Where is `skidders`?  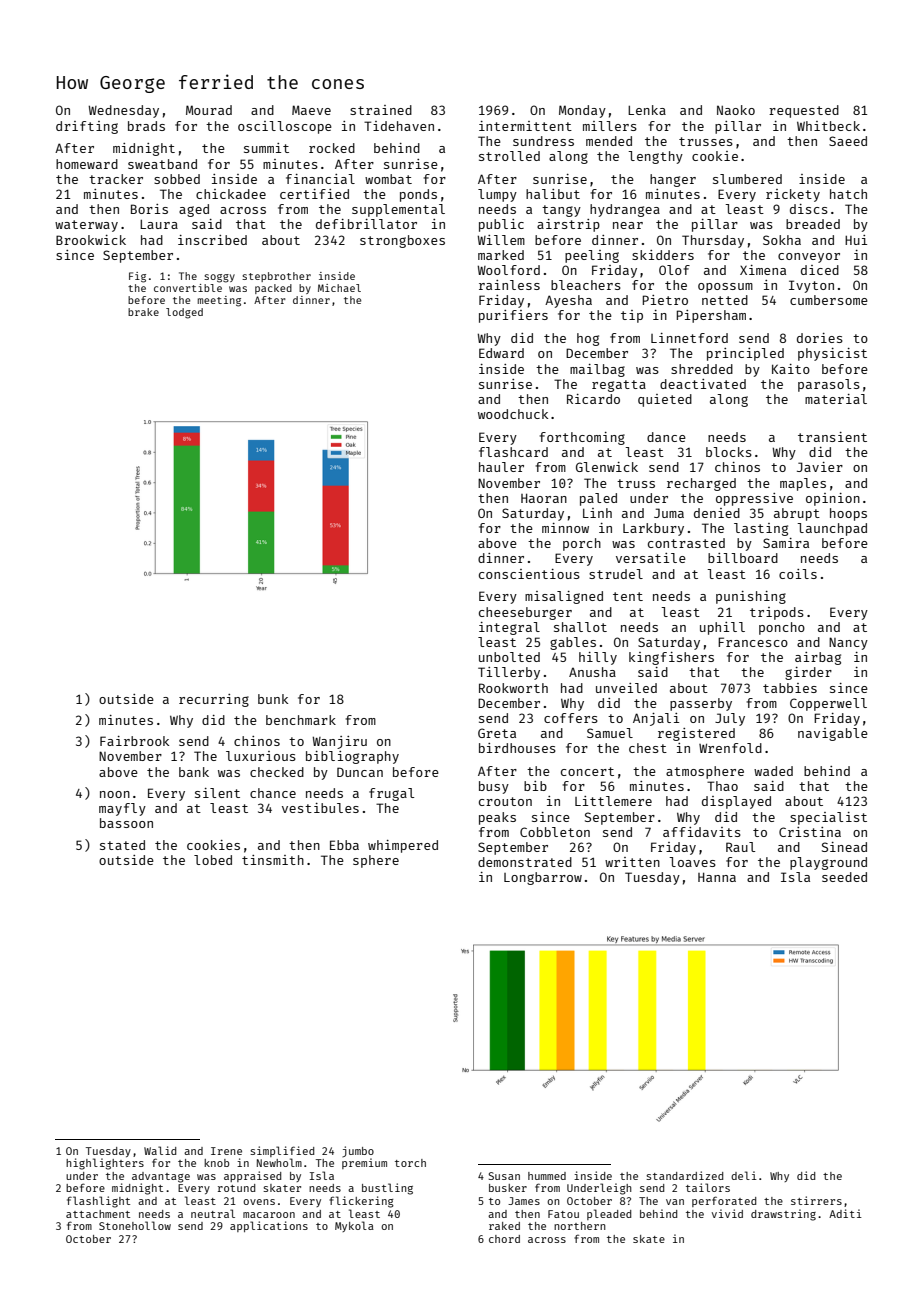
skidders is located at coordinates (663, 255).
